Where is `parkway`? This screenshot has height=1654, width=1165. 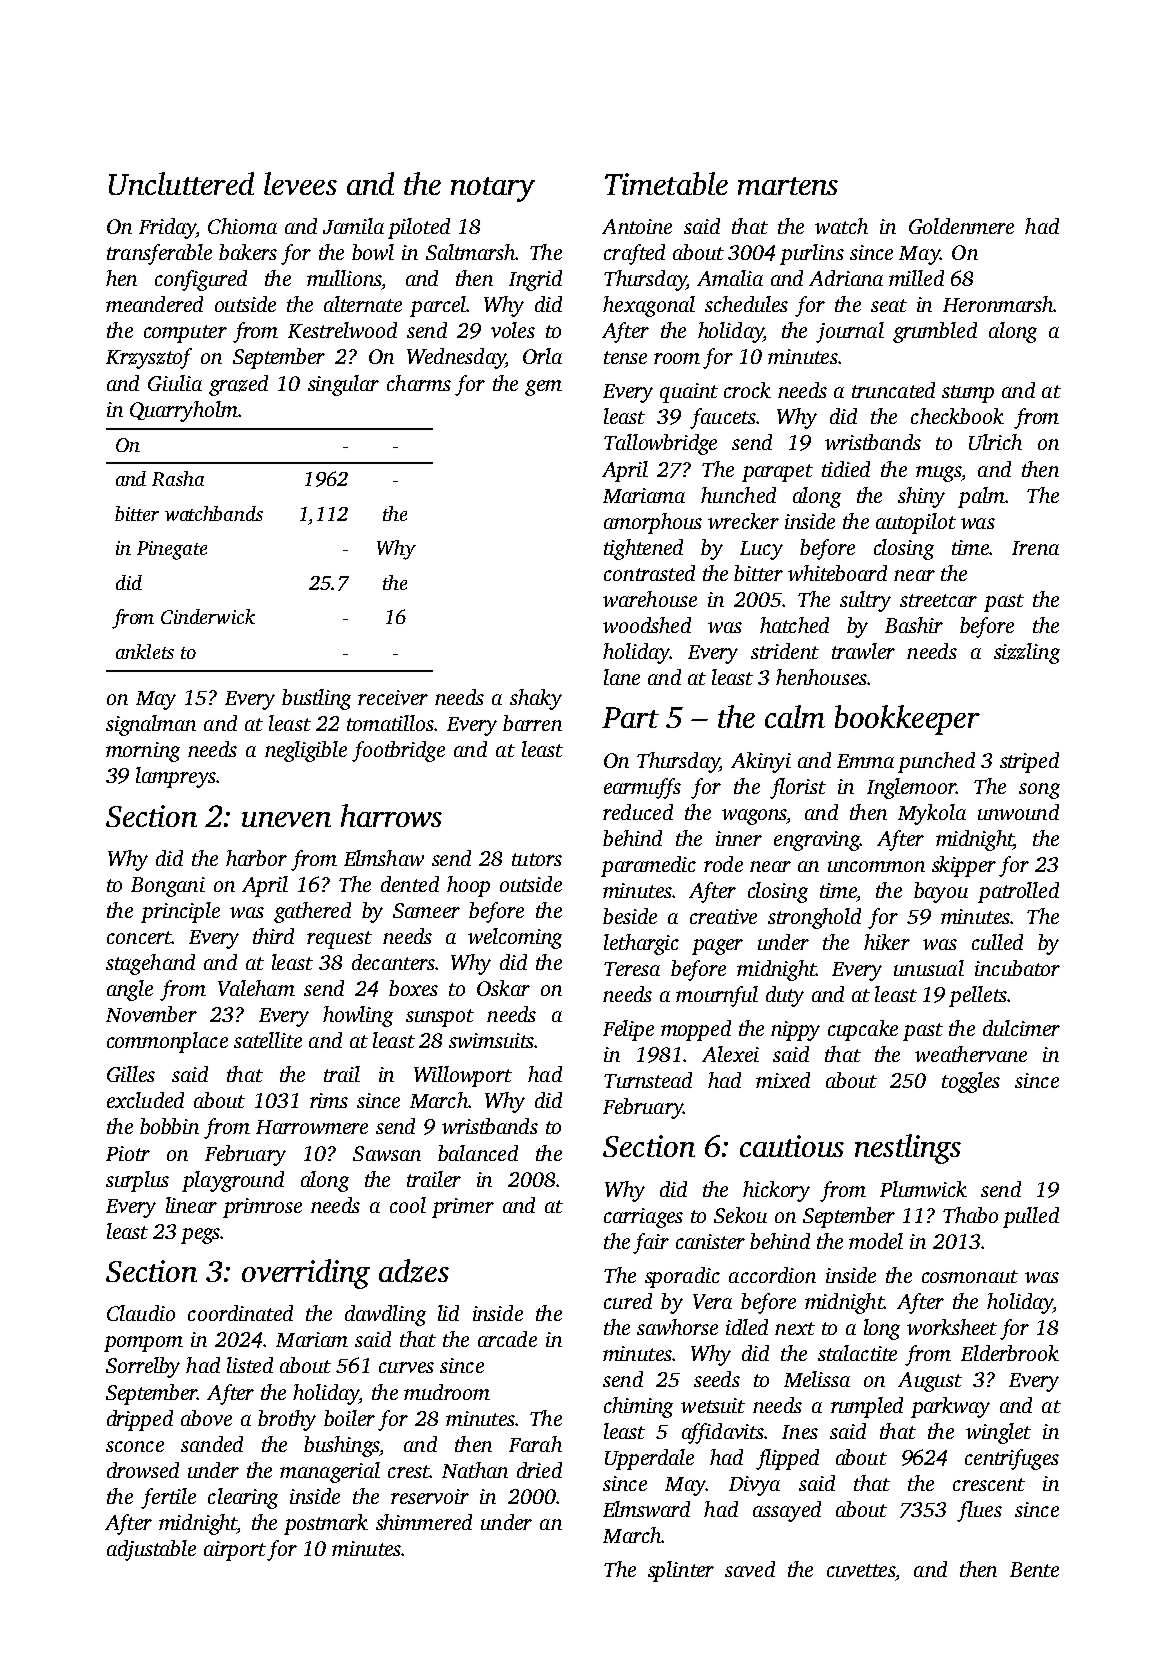 parkway is located at coordinates (950, 1407).
